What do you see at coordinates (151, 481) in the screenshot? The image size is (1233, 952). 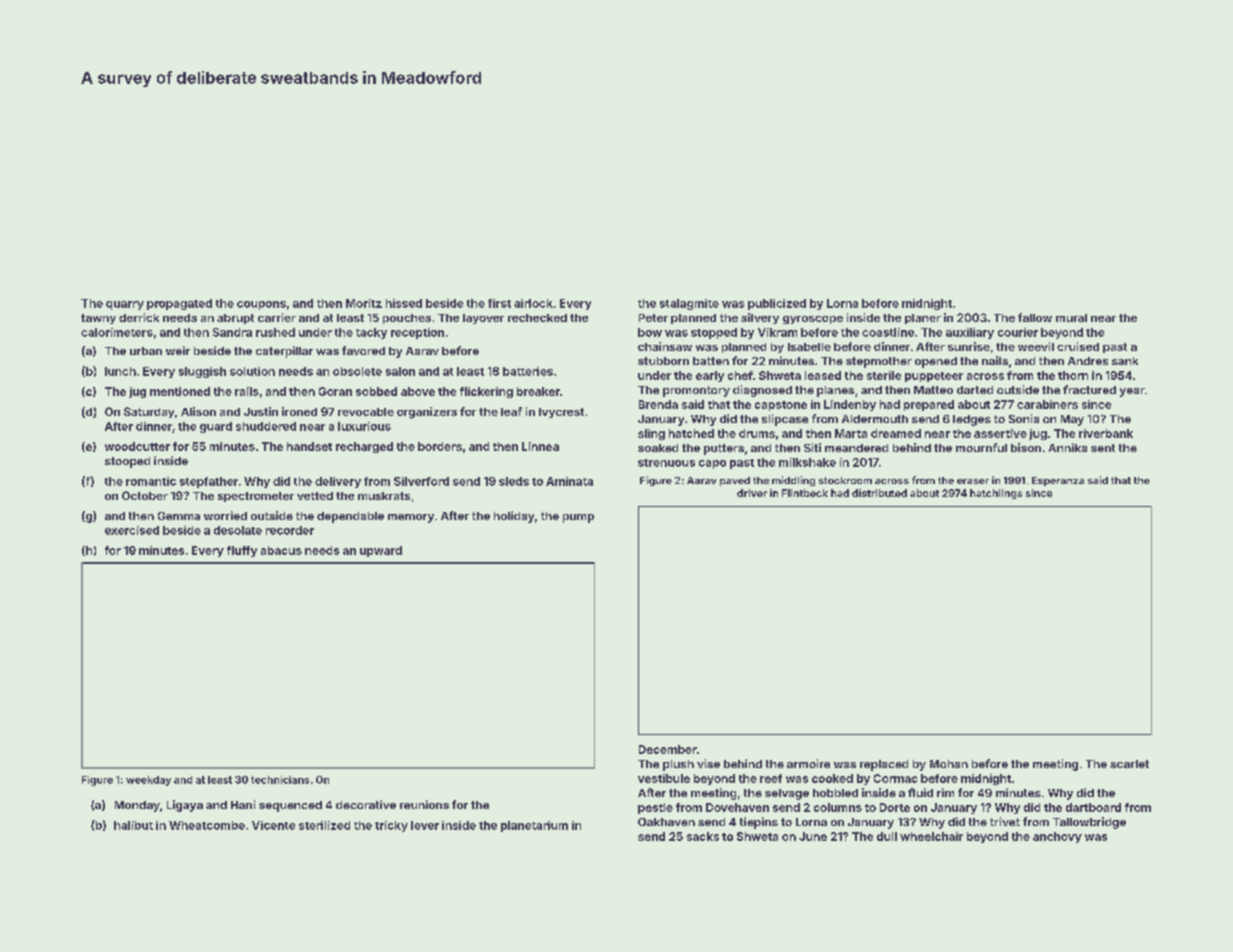 I see `romantic` at bounding box center [151, 481].
